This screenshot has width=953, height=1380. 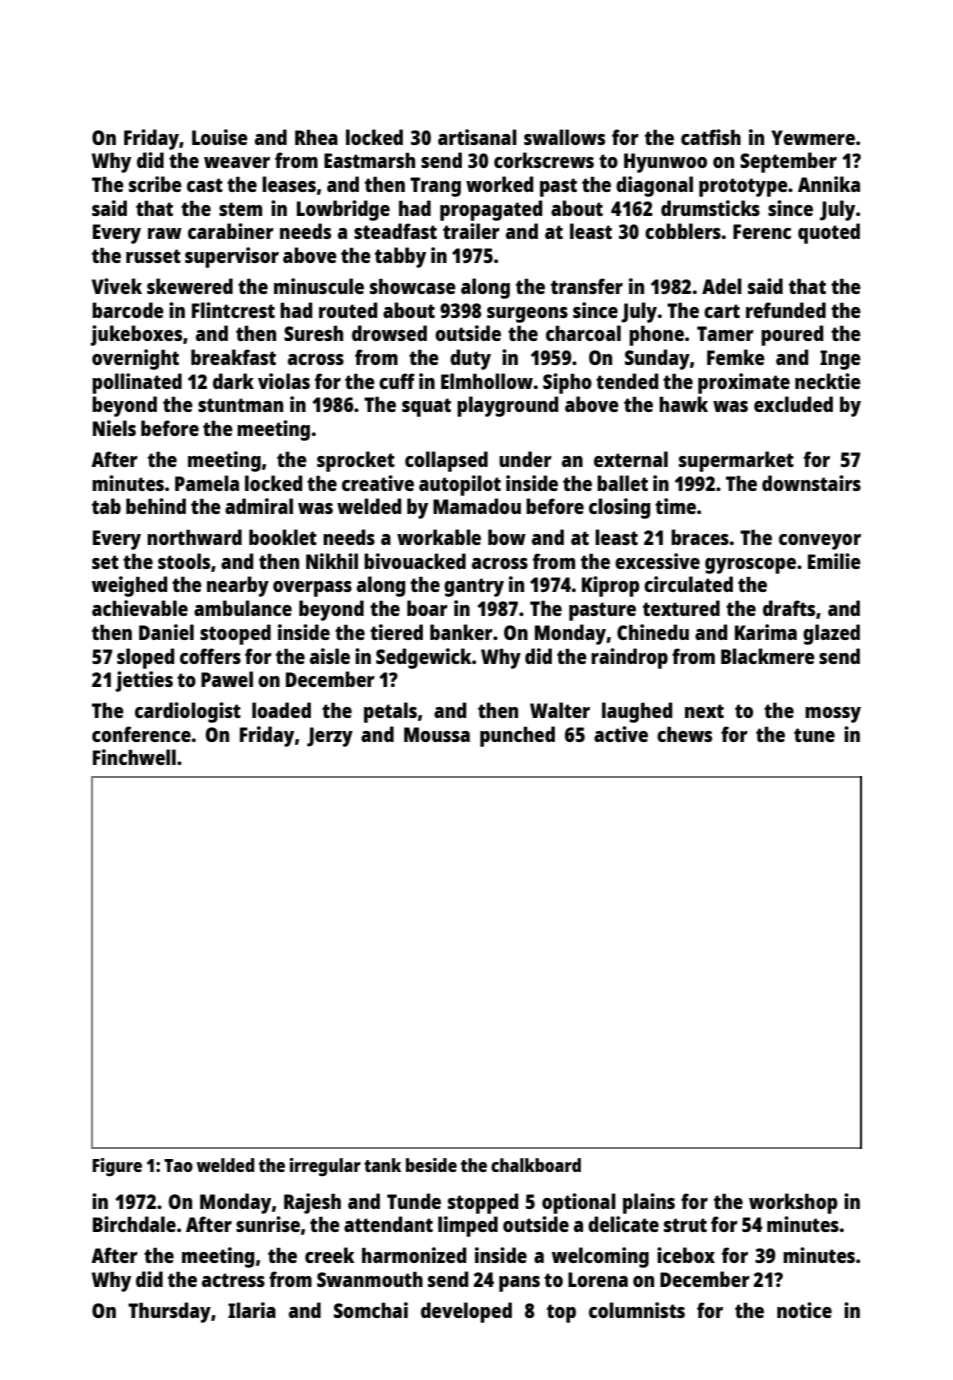 What do you see at coordinates (831, 634) in the screenshot?
I see `glazed` at bounding box center [831, 634].
